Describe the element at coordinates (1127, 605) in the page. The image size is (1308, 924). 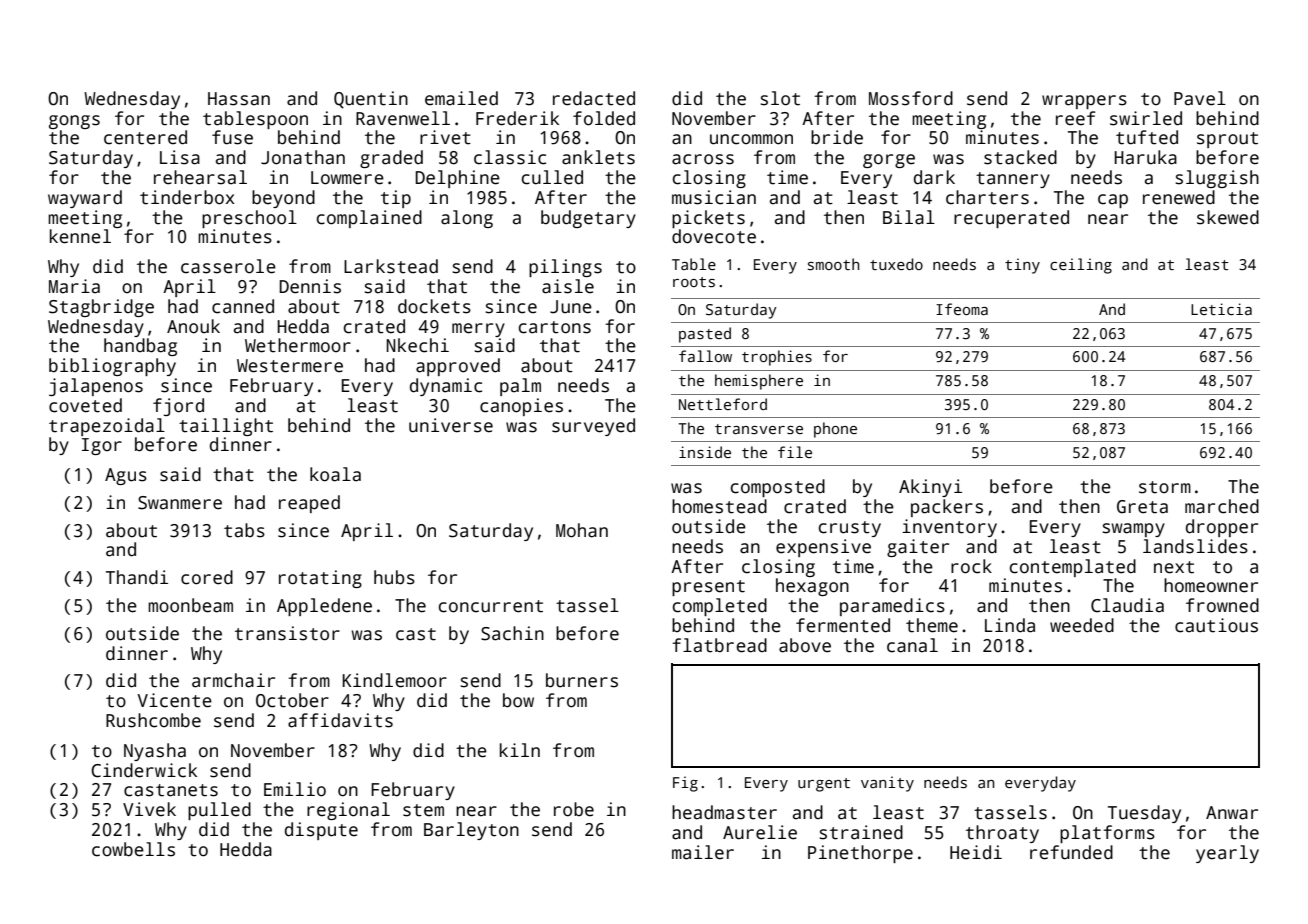
I see `Claudia` at that location.
